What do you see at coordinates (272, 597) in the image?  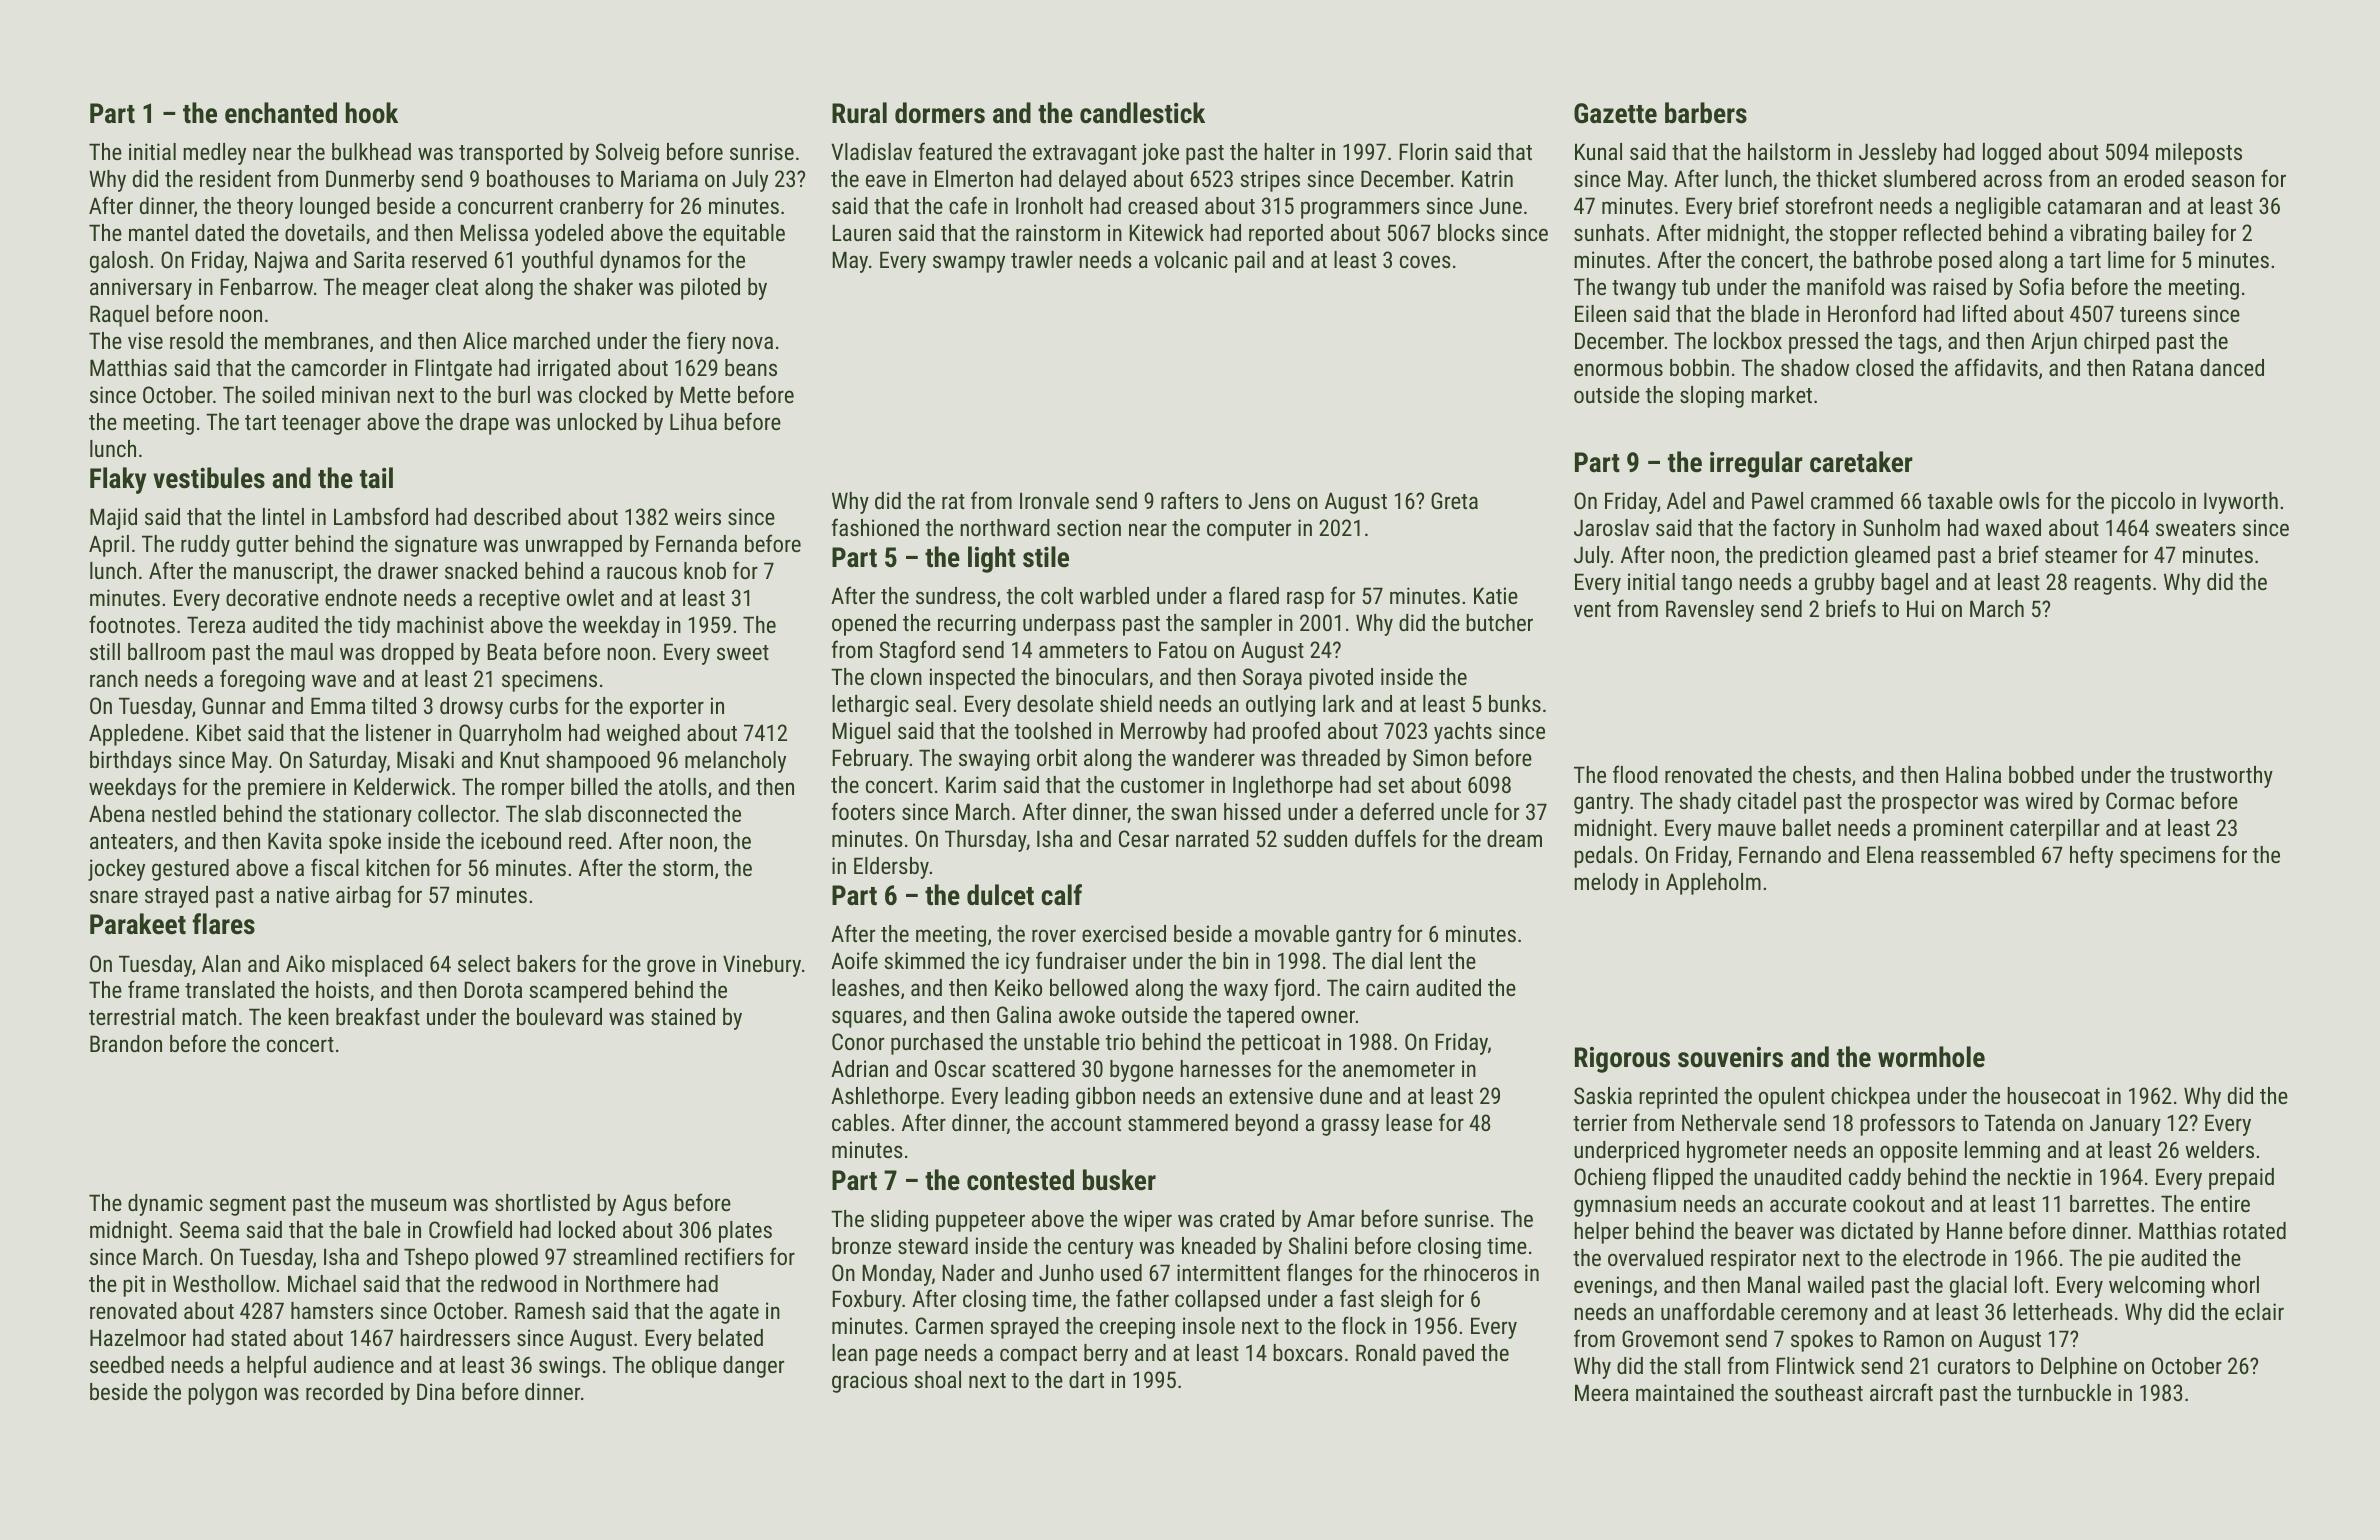 I see `decorative` at bounding box center [272, 597].
